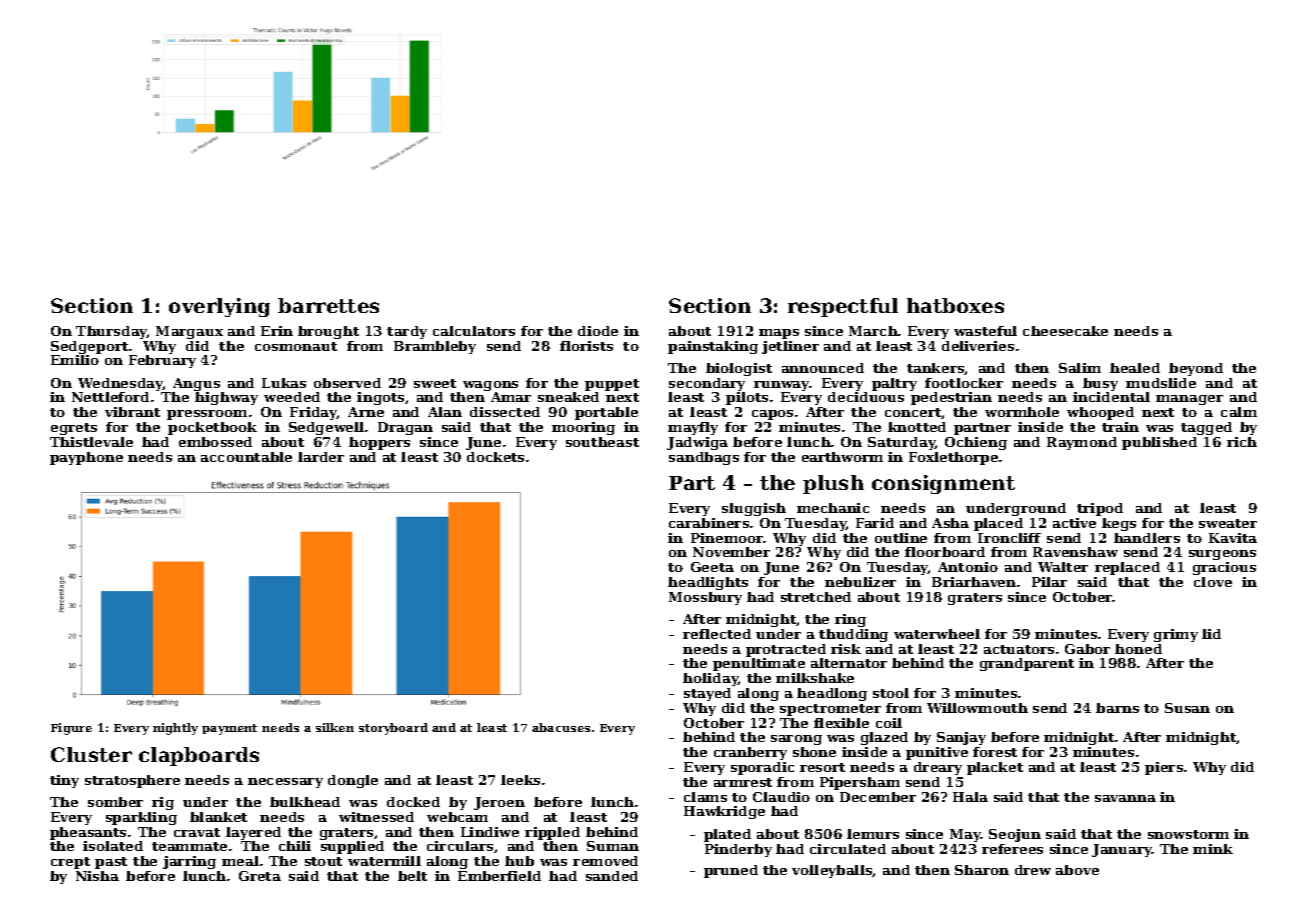 The width and height of the image is (1308, 924). Describe the element at coordinates (955, 305) in the image. I see `hatboxes` at that location.
